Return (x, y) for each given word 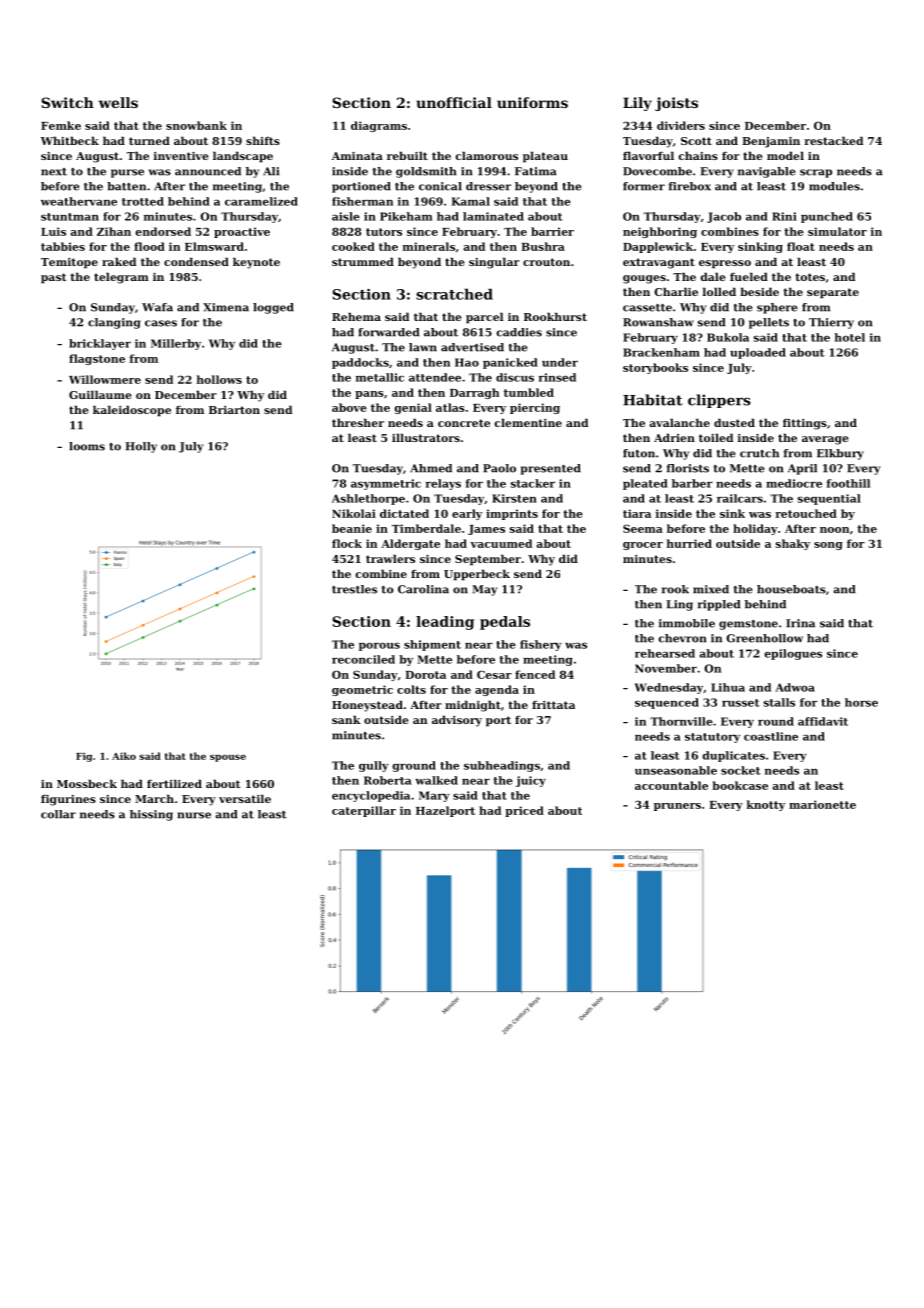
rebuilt (407, 155)
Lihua (728, 687)
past (53, 278)
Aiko (124, 756)
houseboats (791, 589)
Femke (61, 125)
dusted (734, 422)
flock (347, 543)
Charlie (676, 291)
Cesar (494, 674)
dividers (681, 125)
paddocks (360, 363)
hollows (219, 379)
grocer (643, 546)
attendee (435, 377)
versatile (245, 798)
